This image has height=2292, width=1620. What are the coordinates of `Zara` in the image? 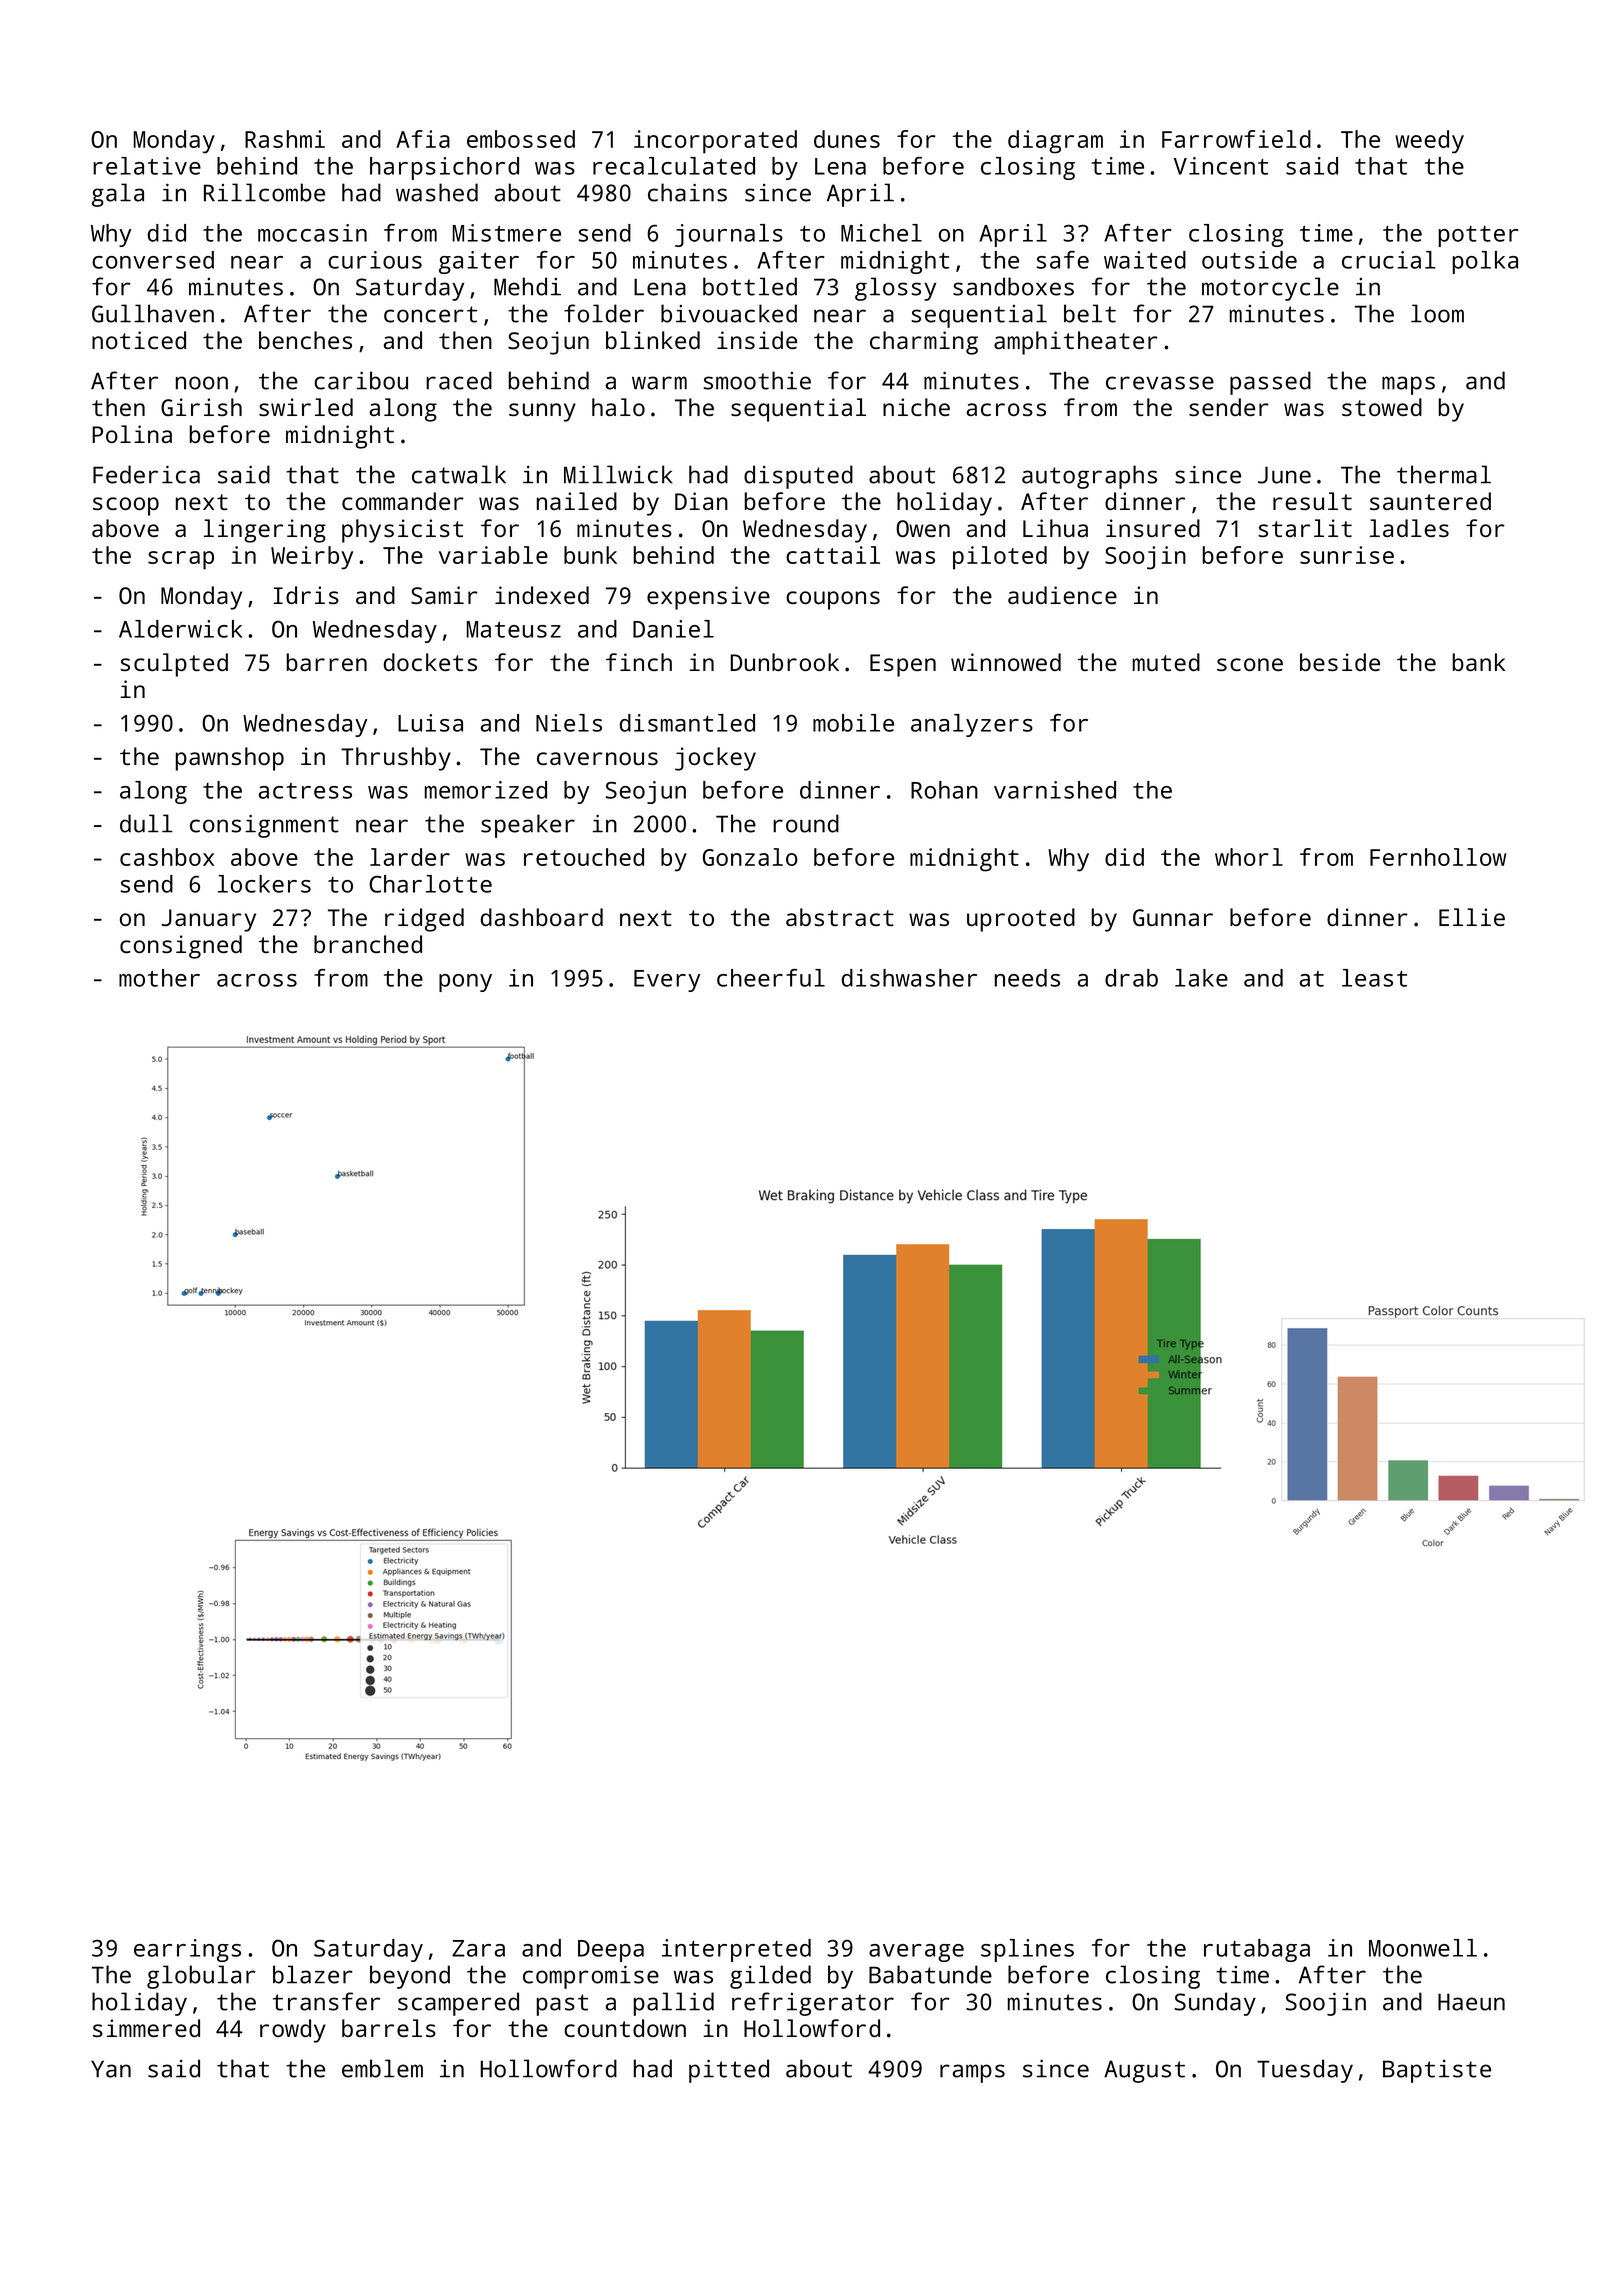 It's located at (478, 1948).
